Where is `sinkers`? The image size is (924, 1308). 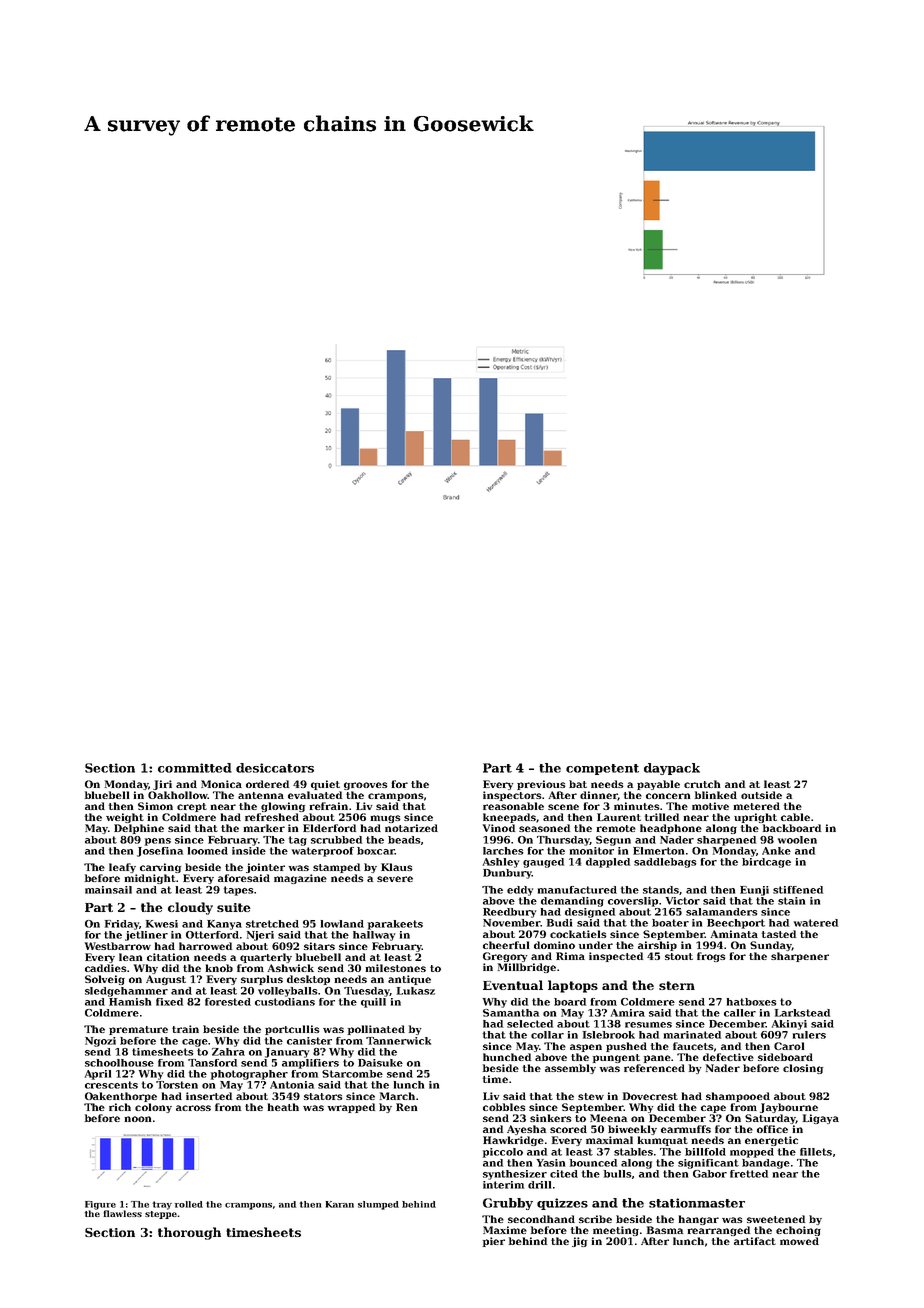
sinkers is located at coordinates (550, 1118).
